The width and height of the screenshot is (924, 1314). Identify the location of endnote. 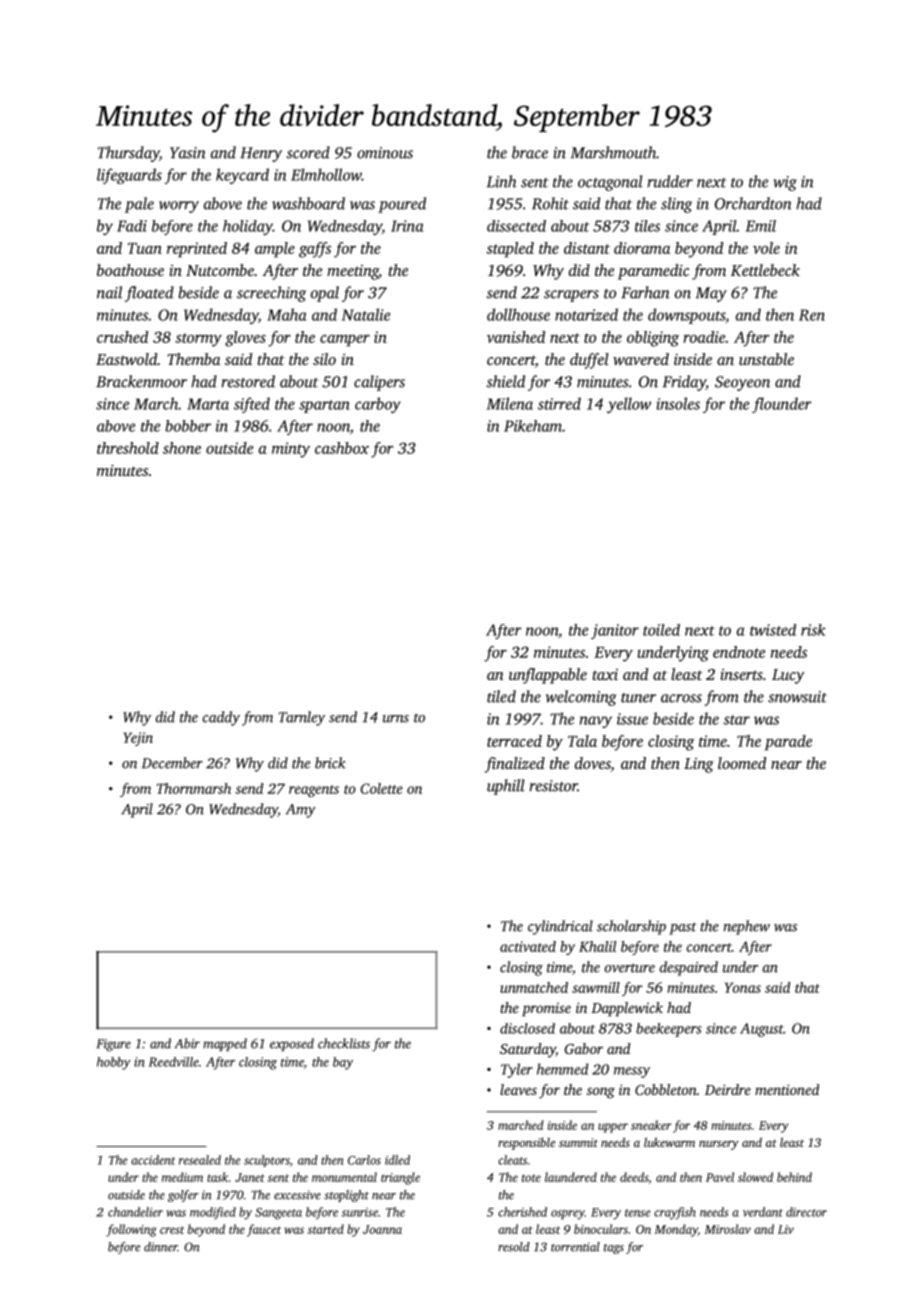
(739, 652).
